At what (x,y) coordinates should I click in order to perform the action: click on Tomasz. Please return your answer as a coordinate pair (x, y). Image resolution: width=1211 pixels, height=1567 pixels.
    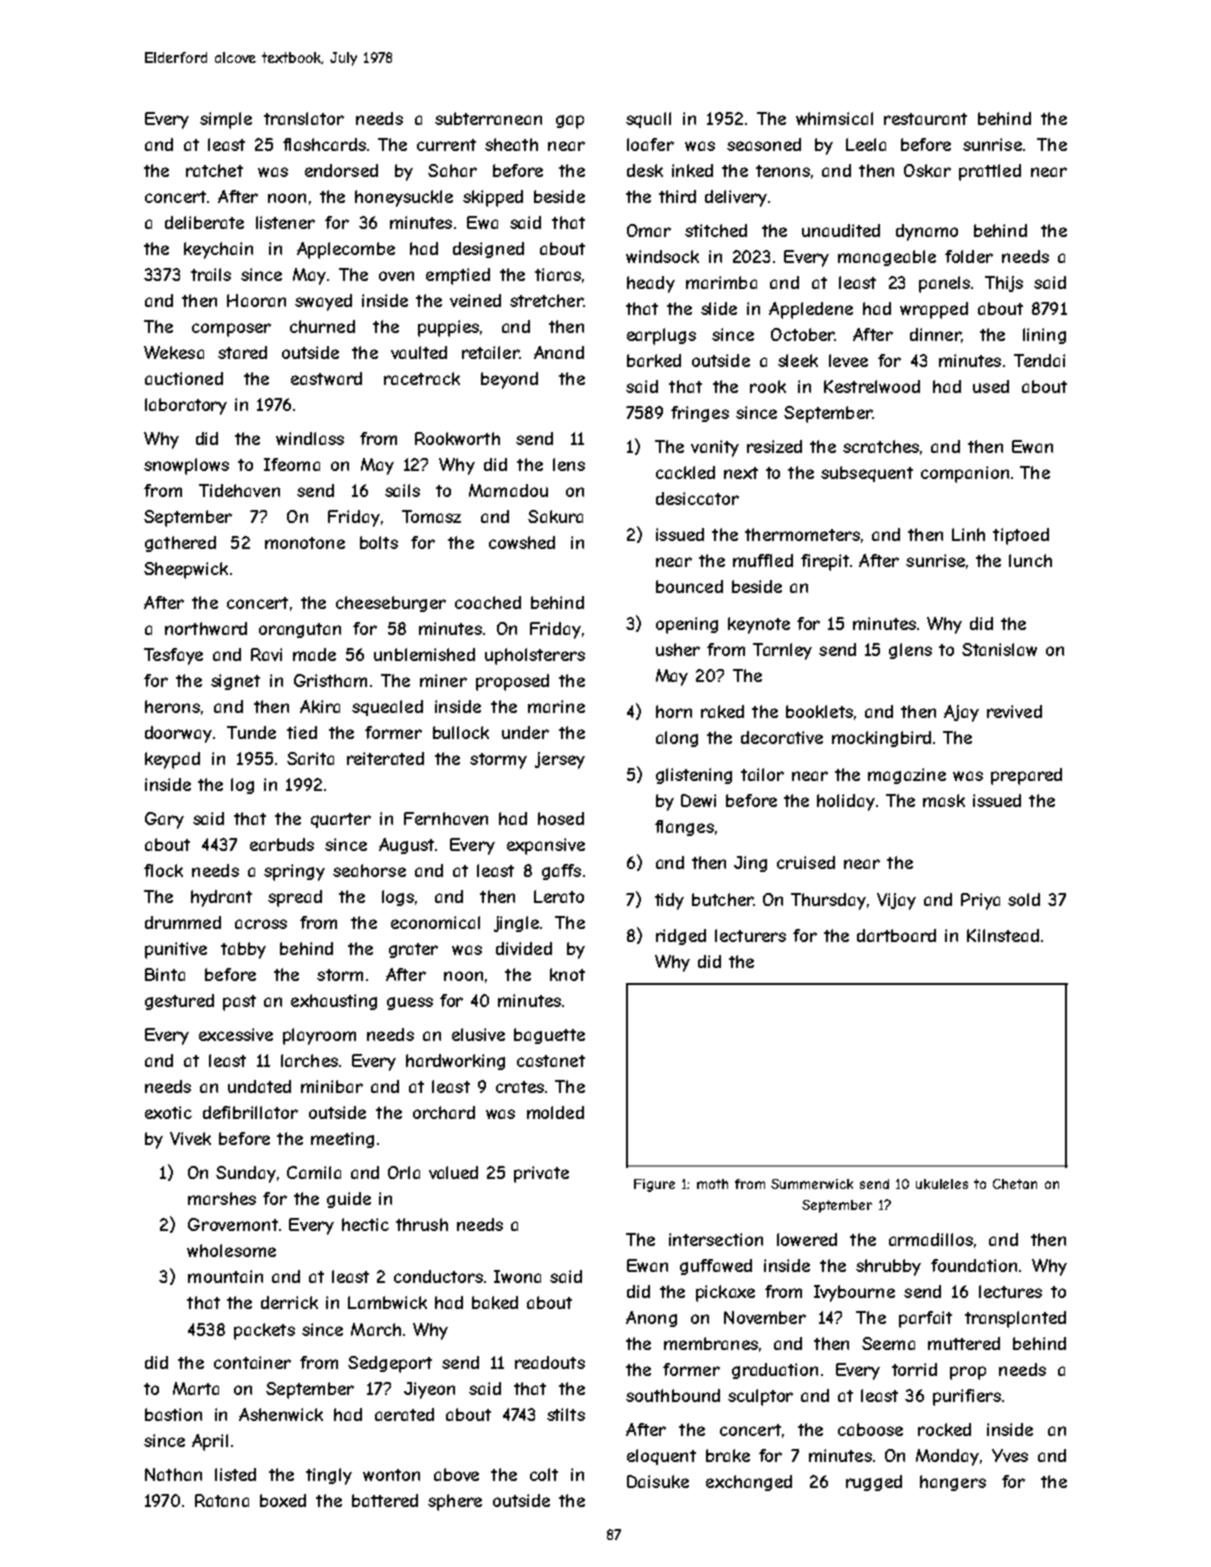
    Looking at the image, I should click on (431, 516).
